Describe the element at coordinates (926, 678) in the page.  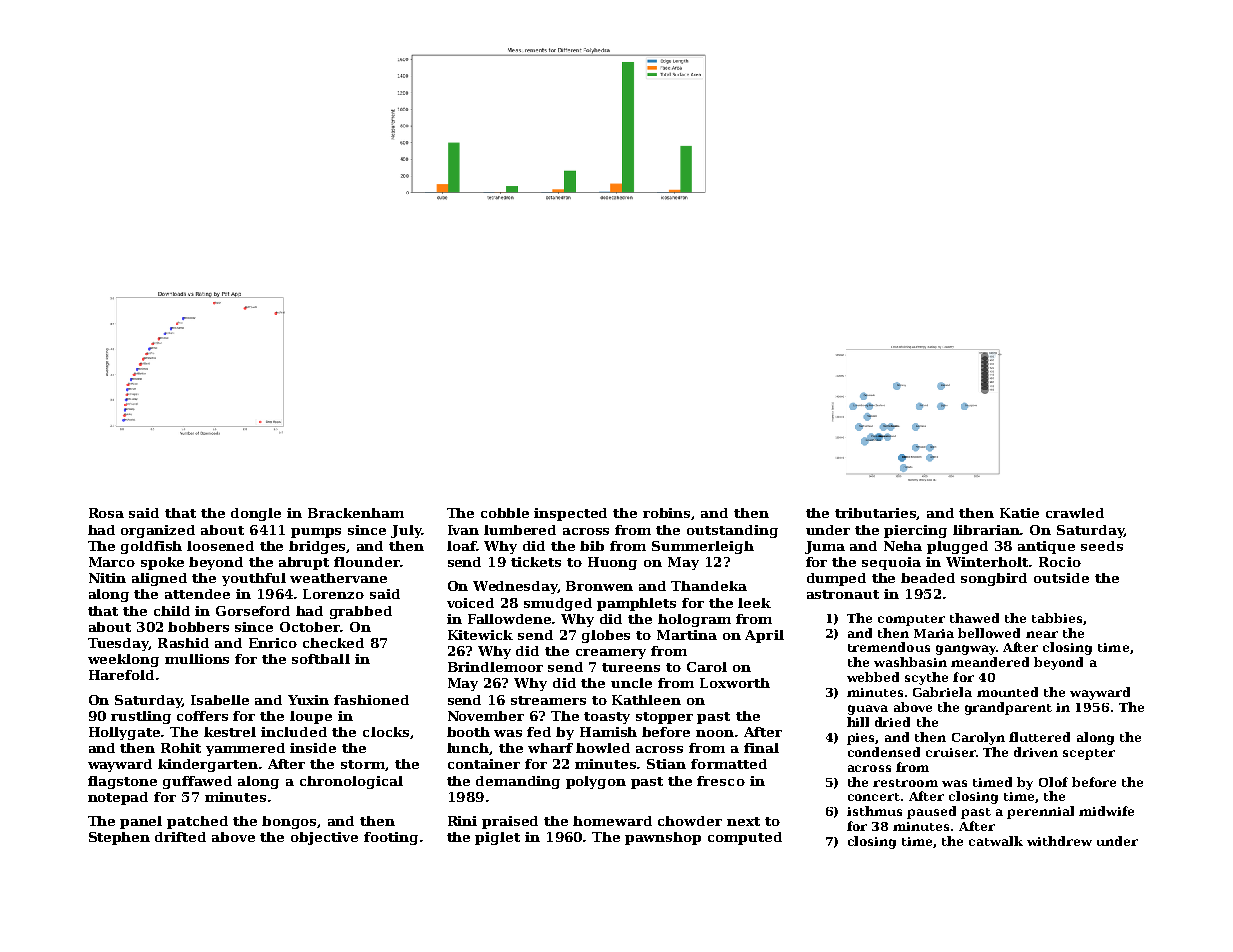
I see `scythe` at that location.
